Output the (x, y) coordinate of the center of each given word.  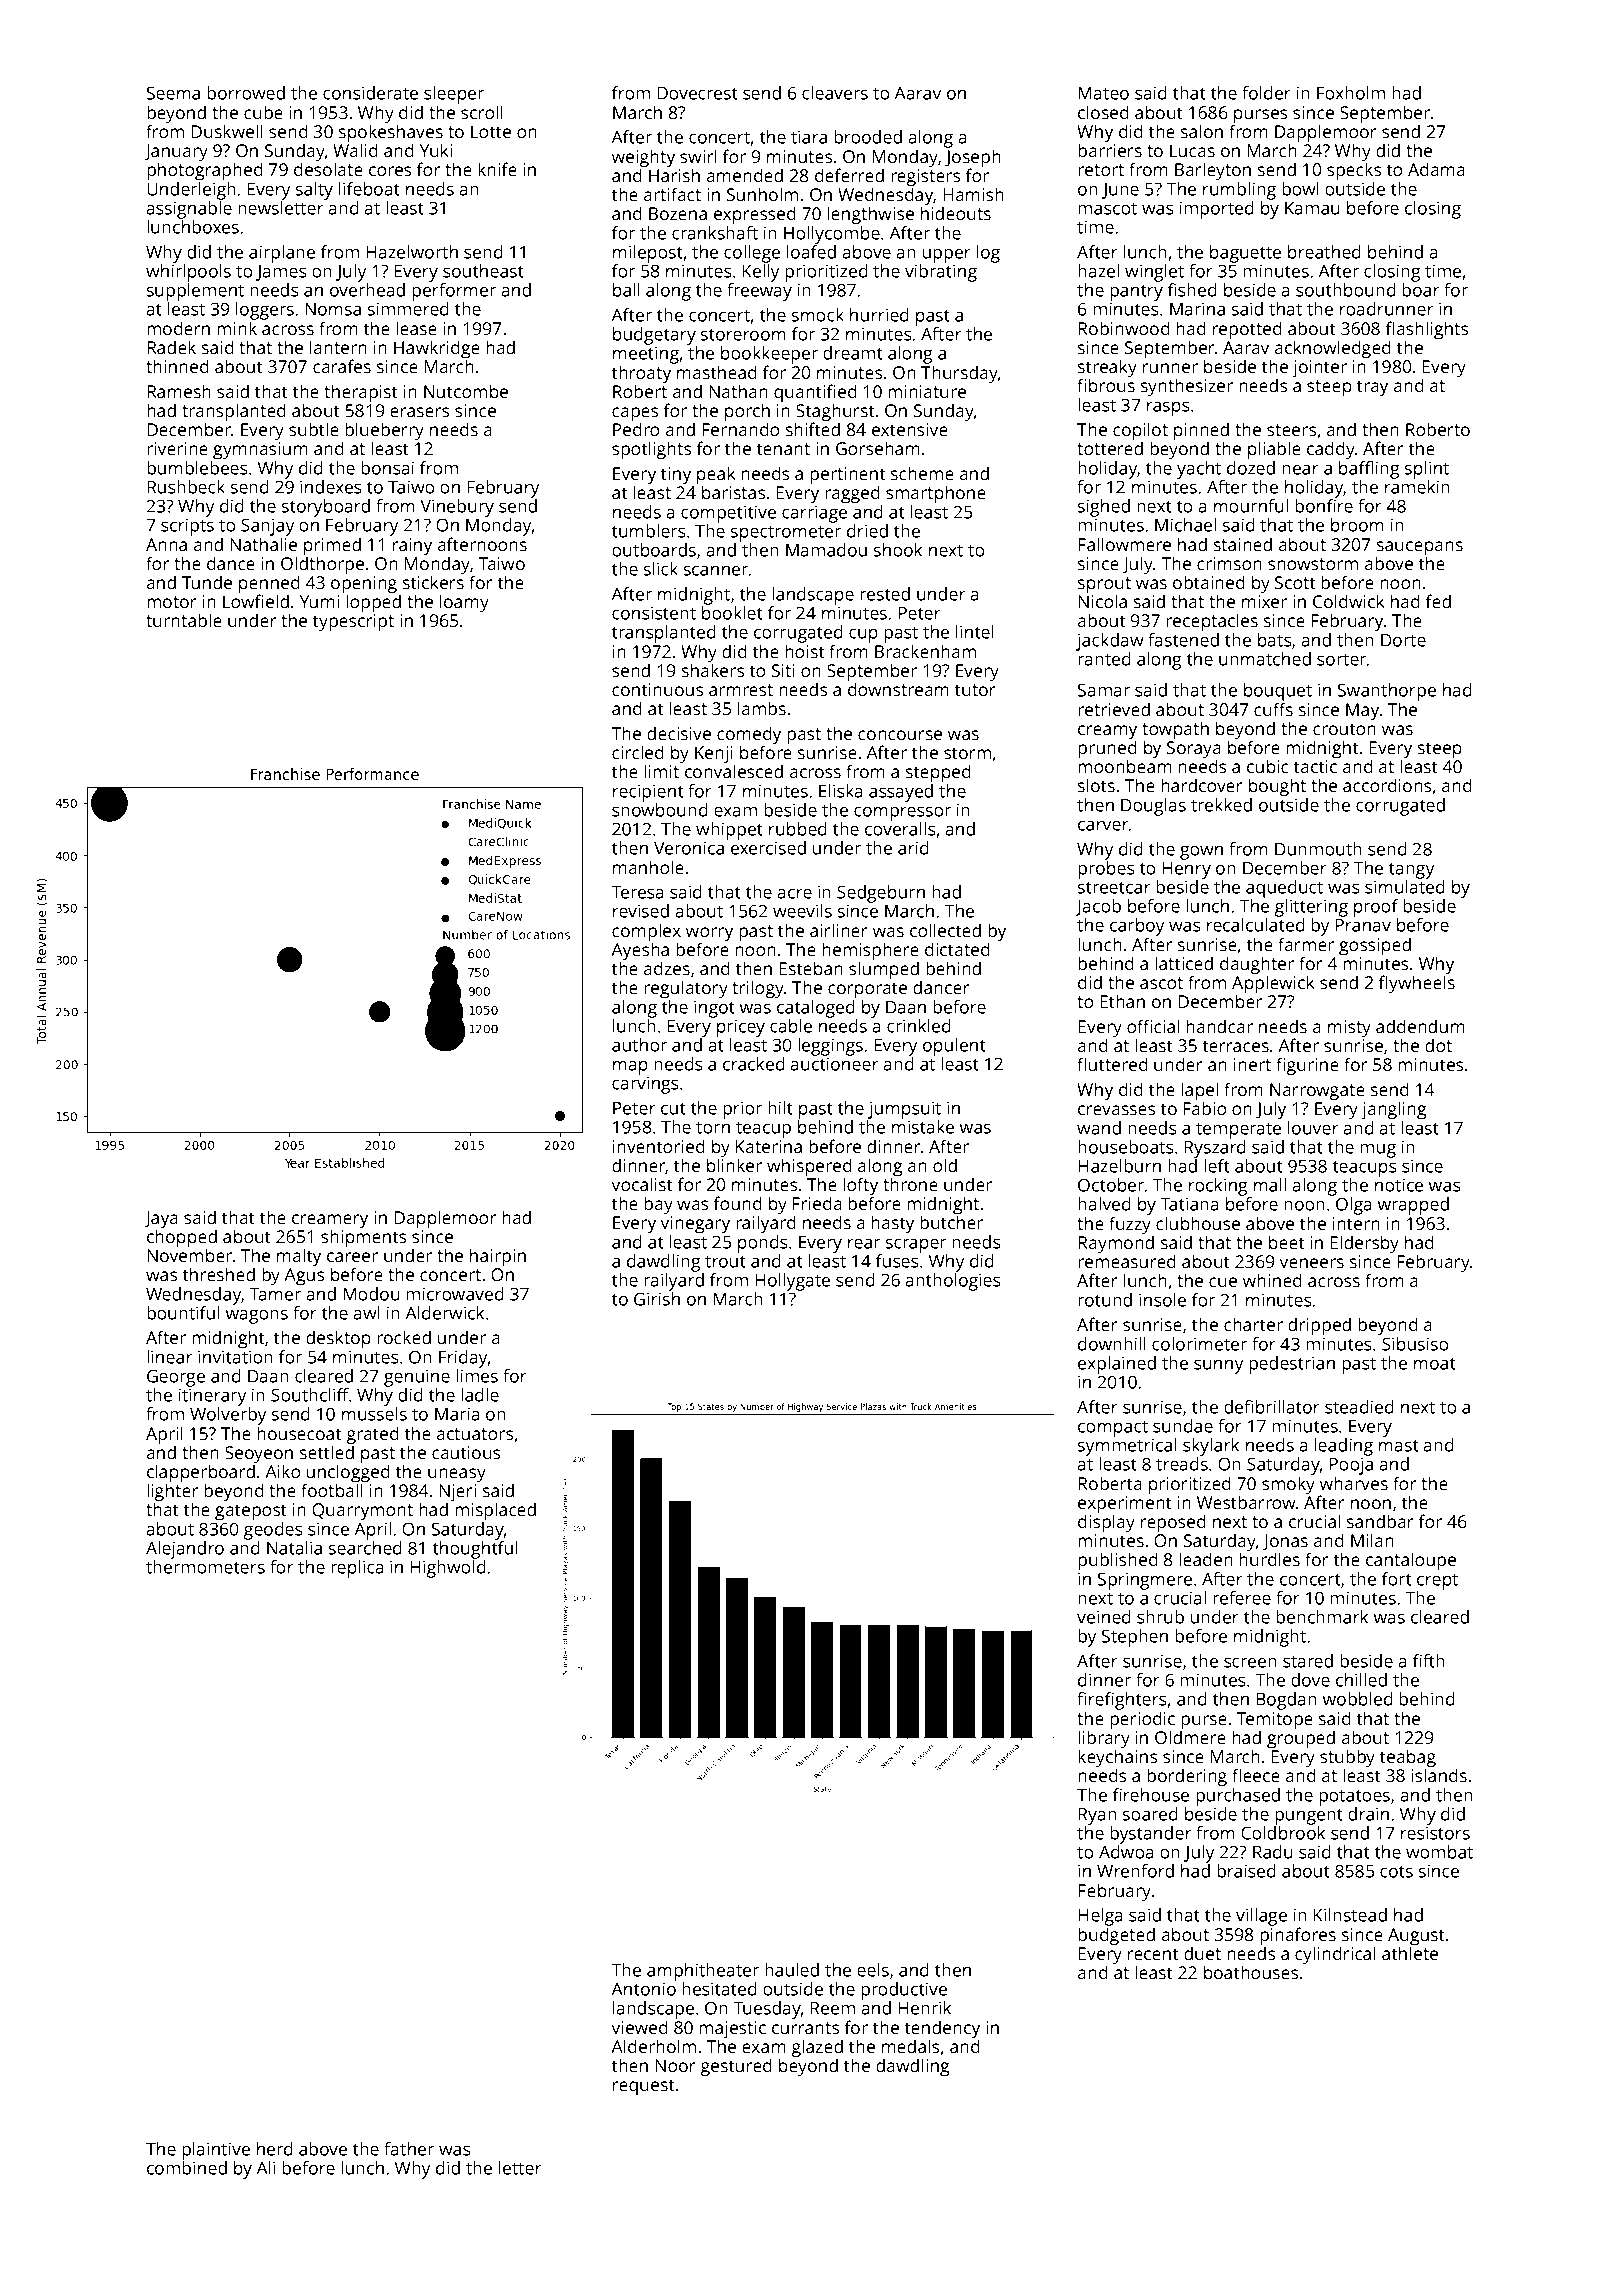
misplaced (495, 1511)
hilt (780, 1108)
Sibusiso (1415, 1344)
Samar (1104, 690)
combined (187, 2168)
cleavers (835, 93)
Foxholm (1351, 93)
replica (357, 1569)
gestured (736, 2067)
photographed (205, 171)
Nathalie (263, 544)
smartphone (936, 494)
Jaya (161, 1219)
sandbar (1380, 1521)
